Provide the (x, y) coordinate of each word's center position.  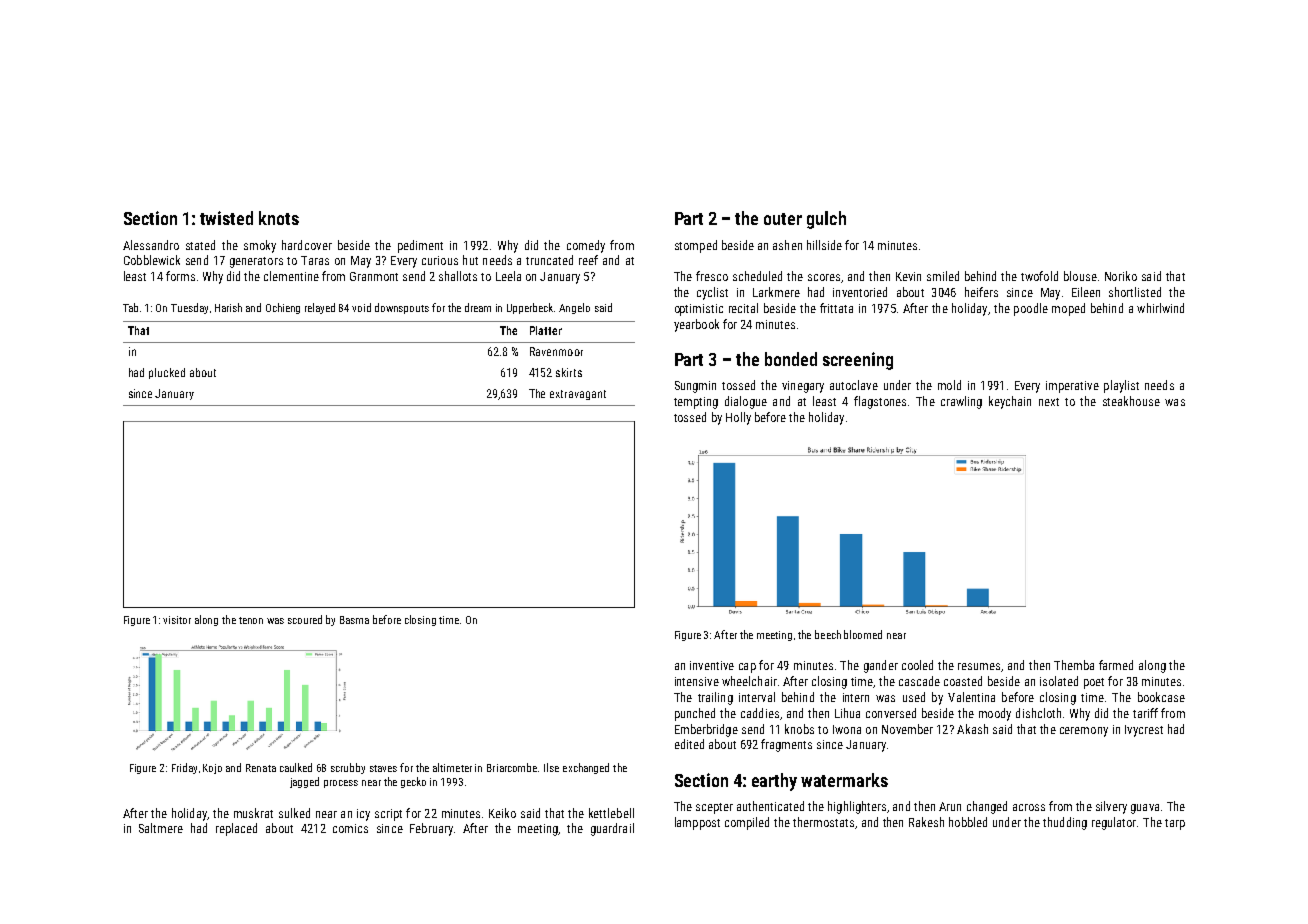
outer (783, 219)
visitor (177, 620)
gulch (826, 220)
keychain (1010, 402)
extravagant (578, 395)
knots (279, 218)
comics (350, 828)
